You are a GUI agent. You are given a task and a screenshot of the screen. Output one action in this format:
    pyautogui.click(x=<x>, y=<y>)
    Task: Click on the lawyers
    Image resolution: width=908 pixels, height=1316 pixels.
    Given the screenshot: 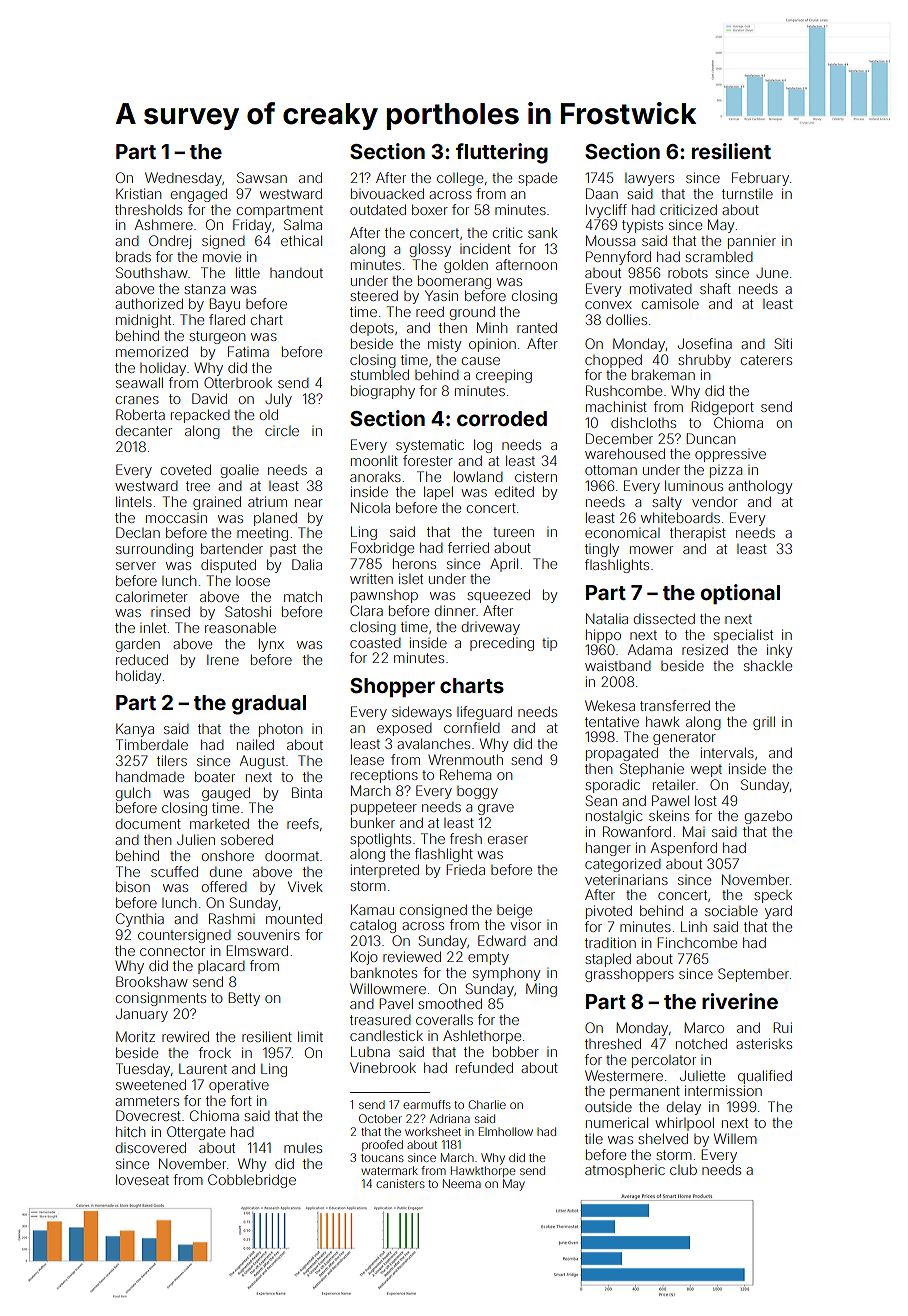 What is the action you would take?
    pyautogui.click(x=649, y=179)
